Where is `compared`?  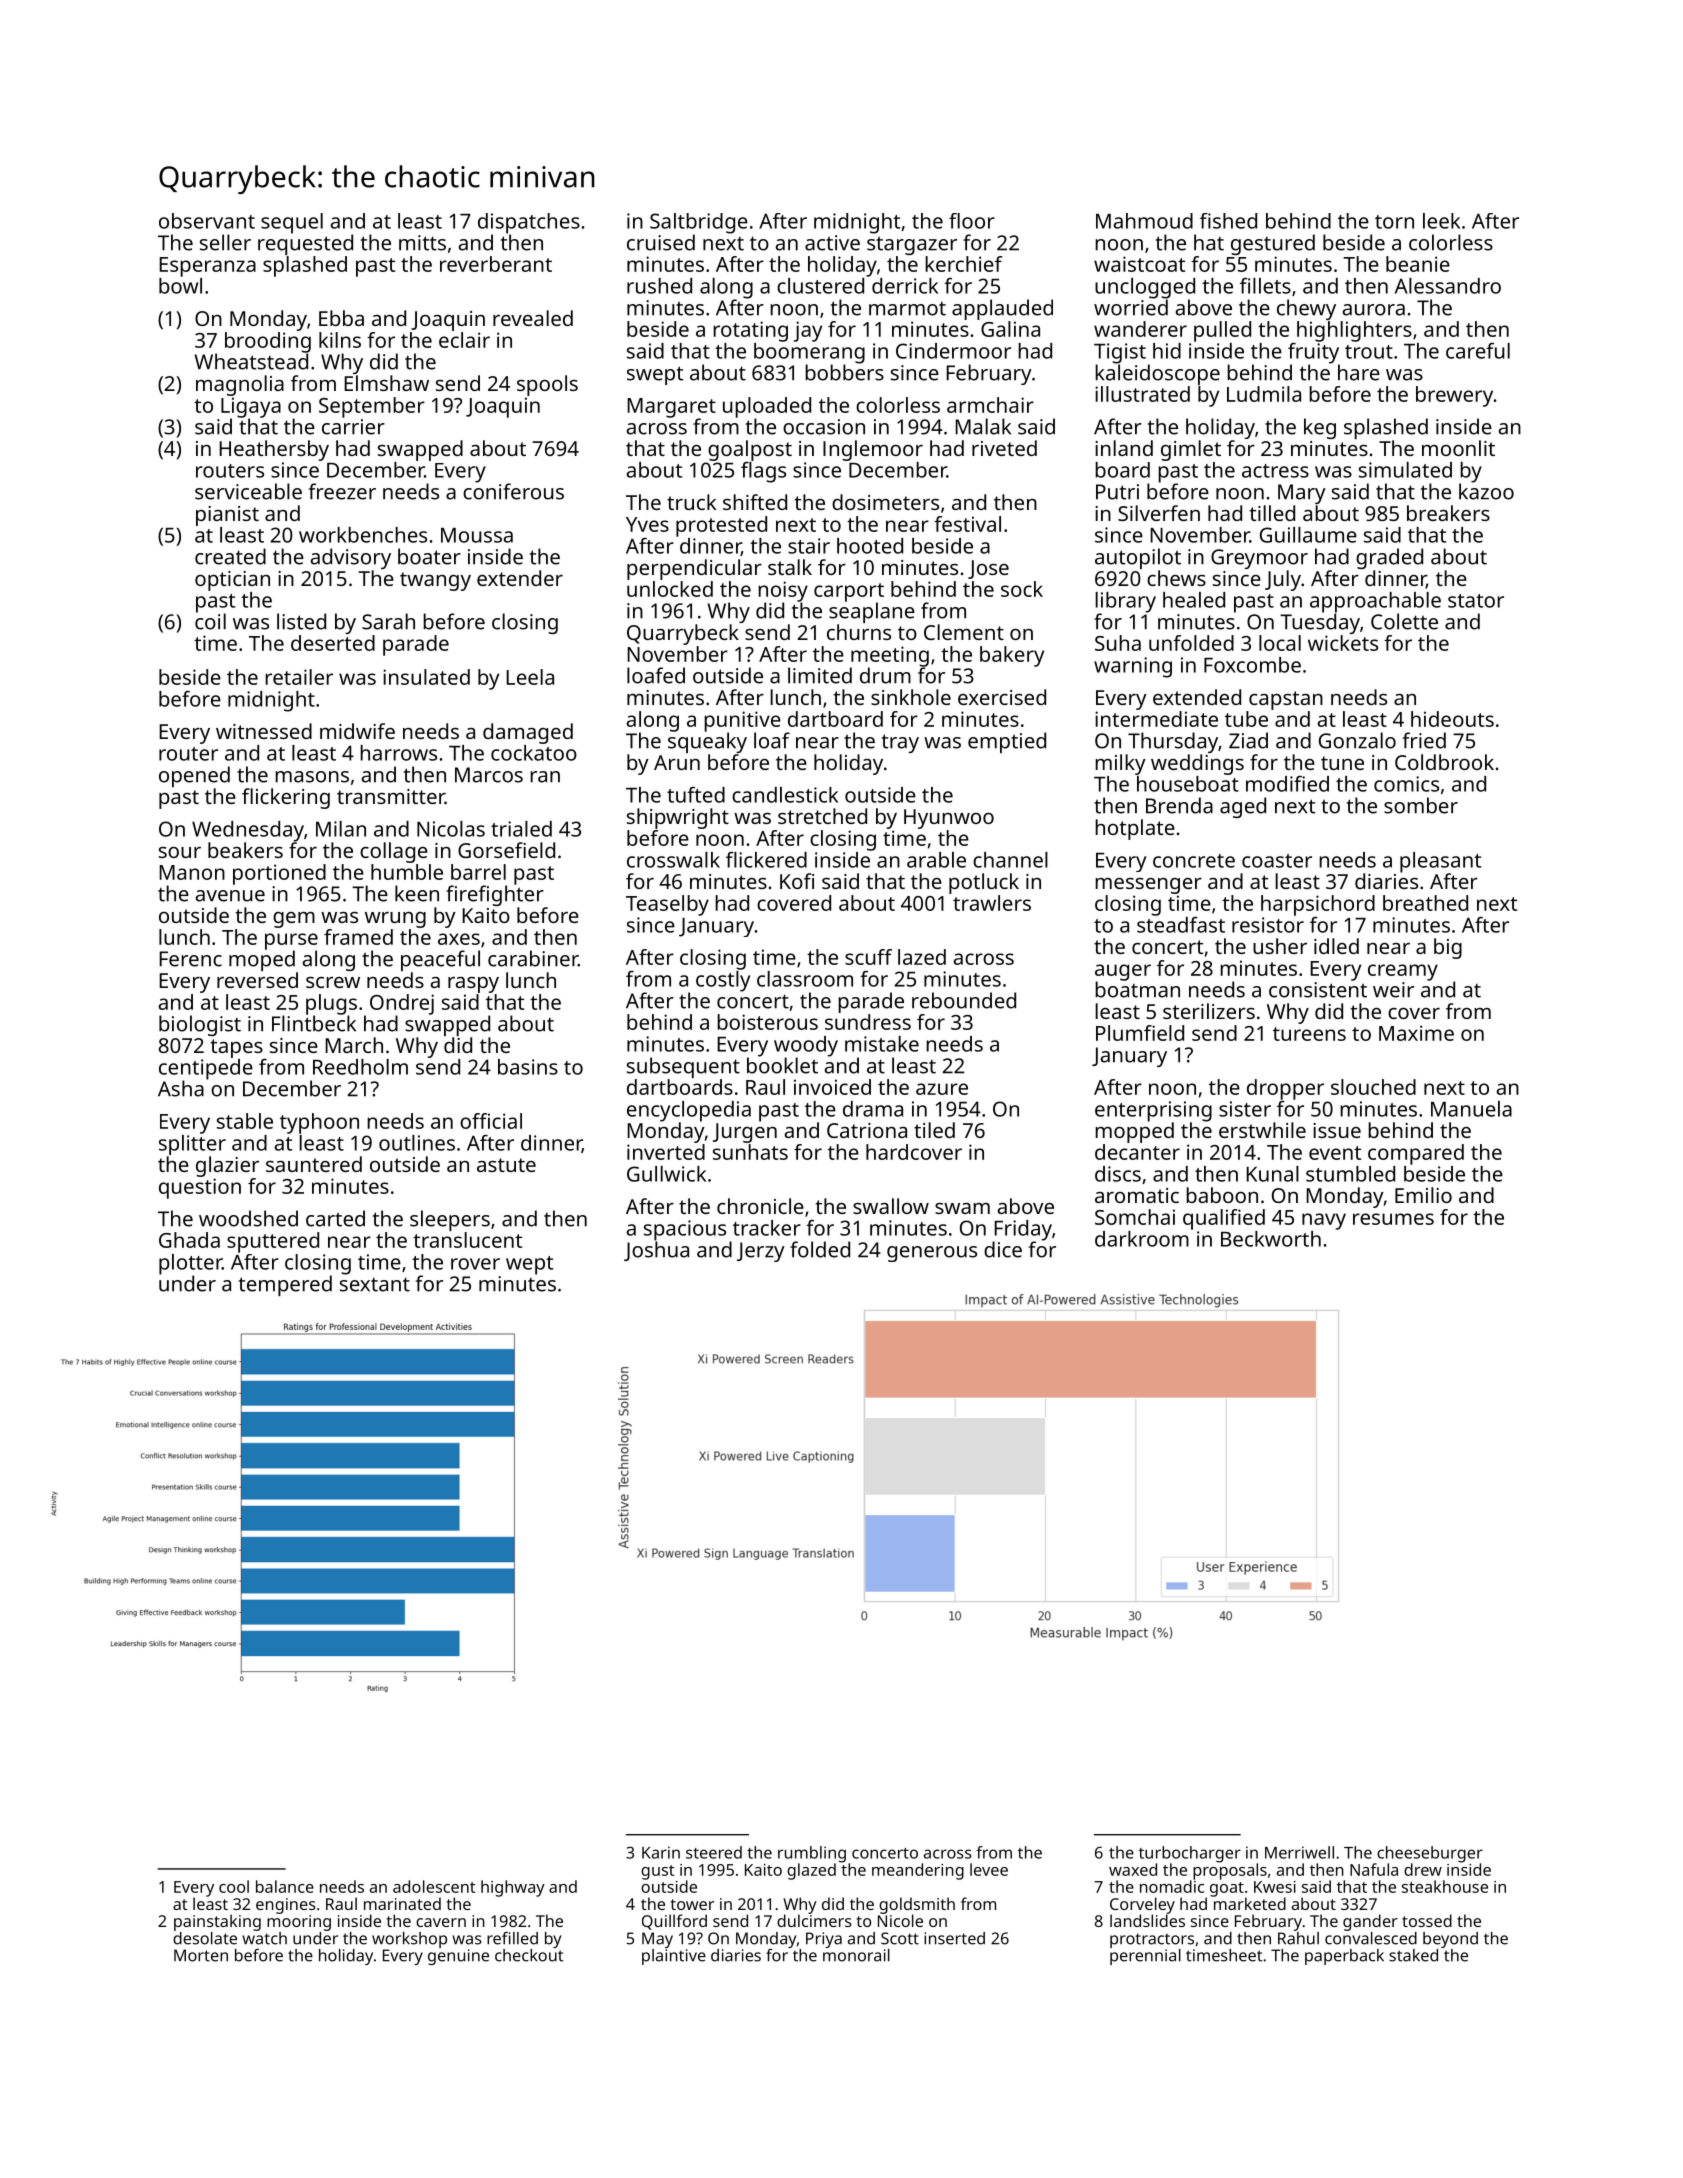 compared is located at coordinates (1416, 1154).
